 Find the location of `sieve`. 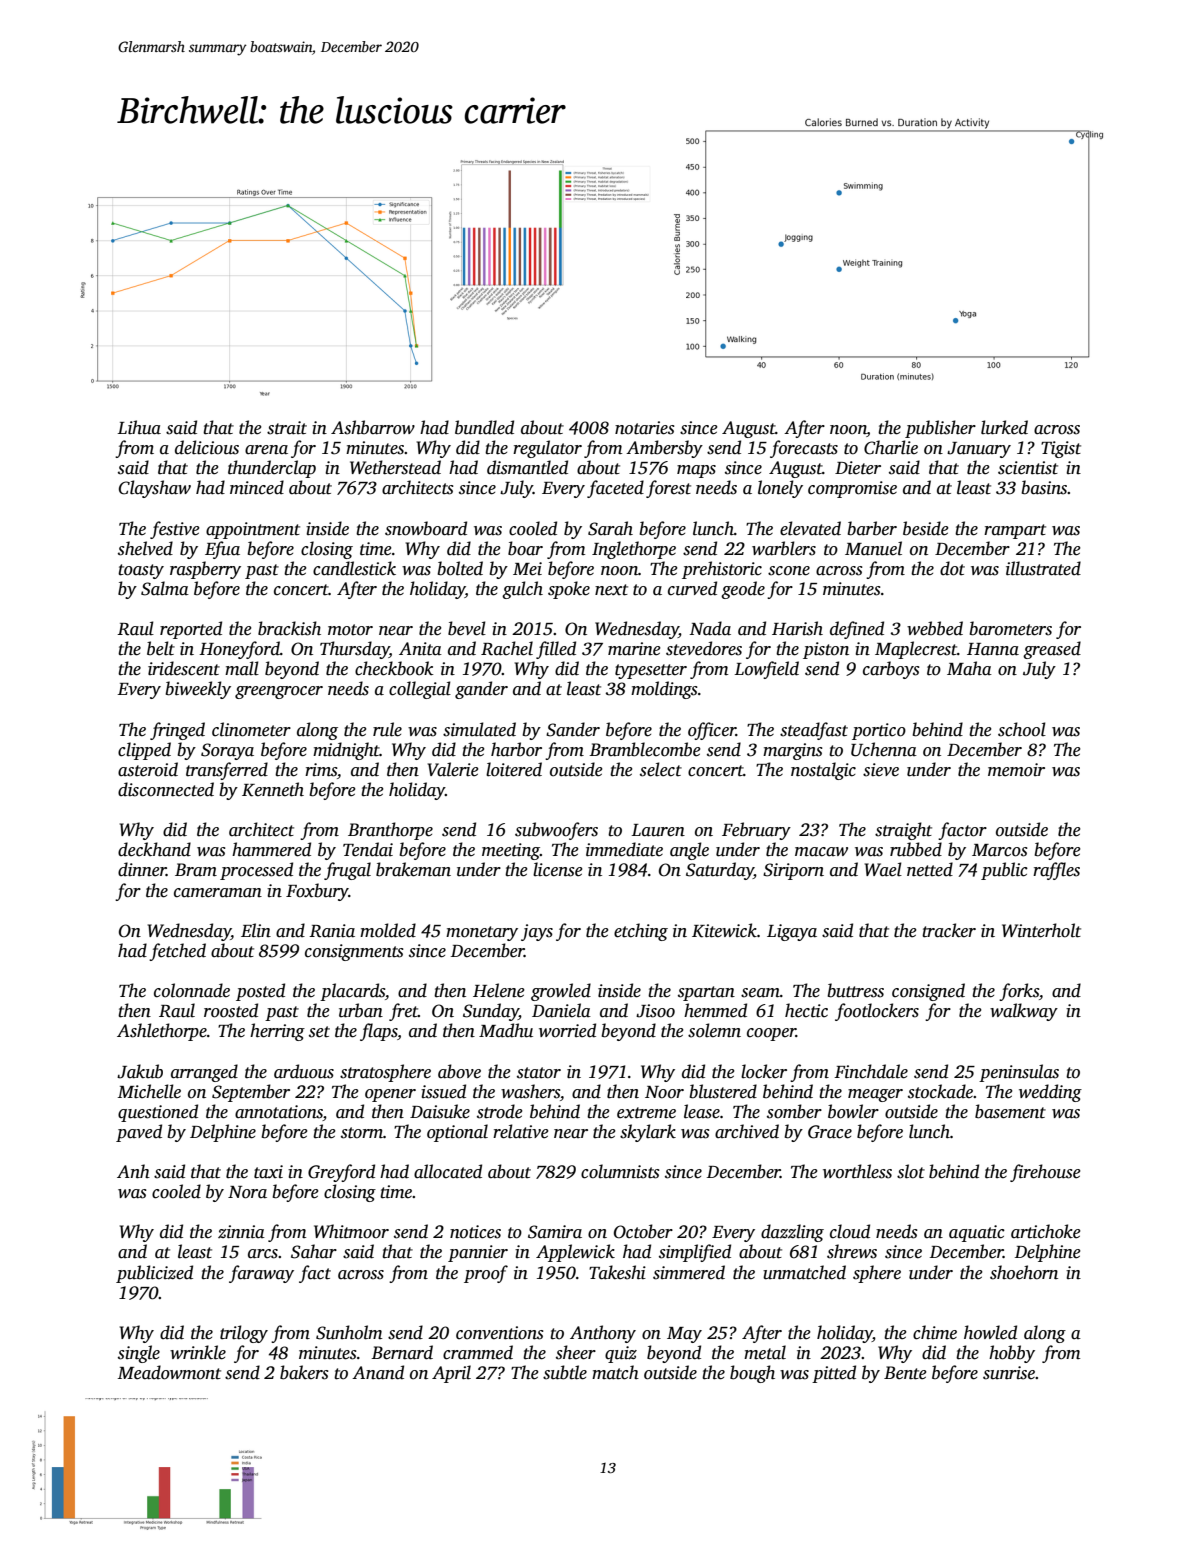

sieve is located at coordinates (881, 770).
